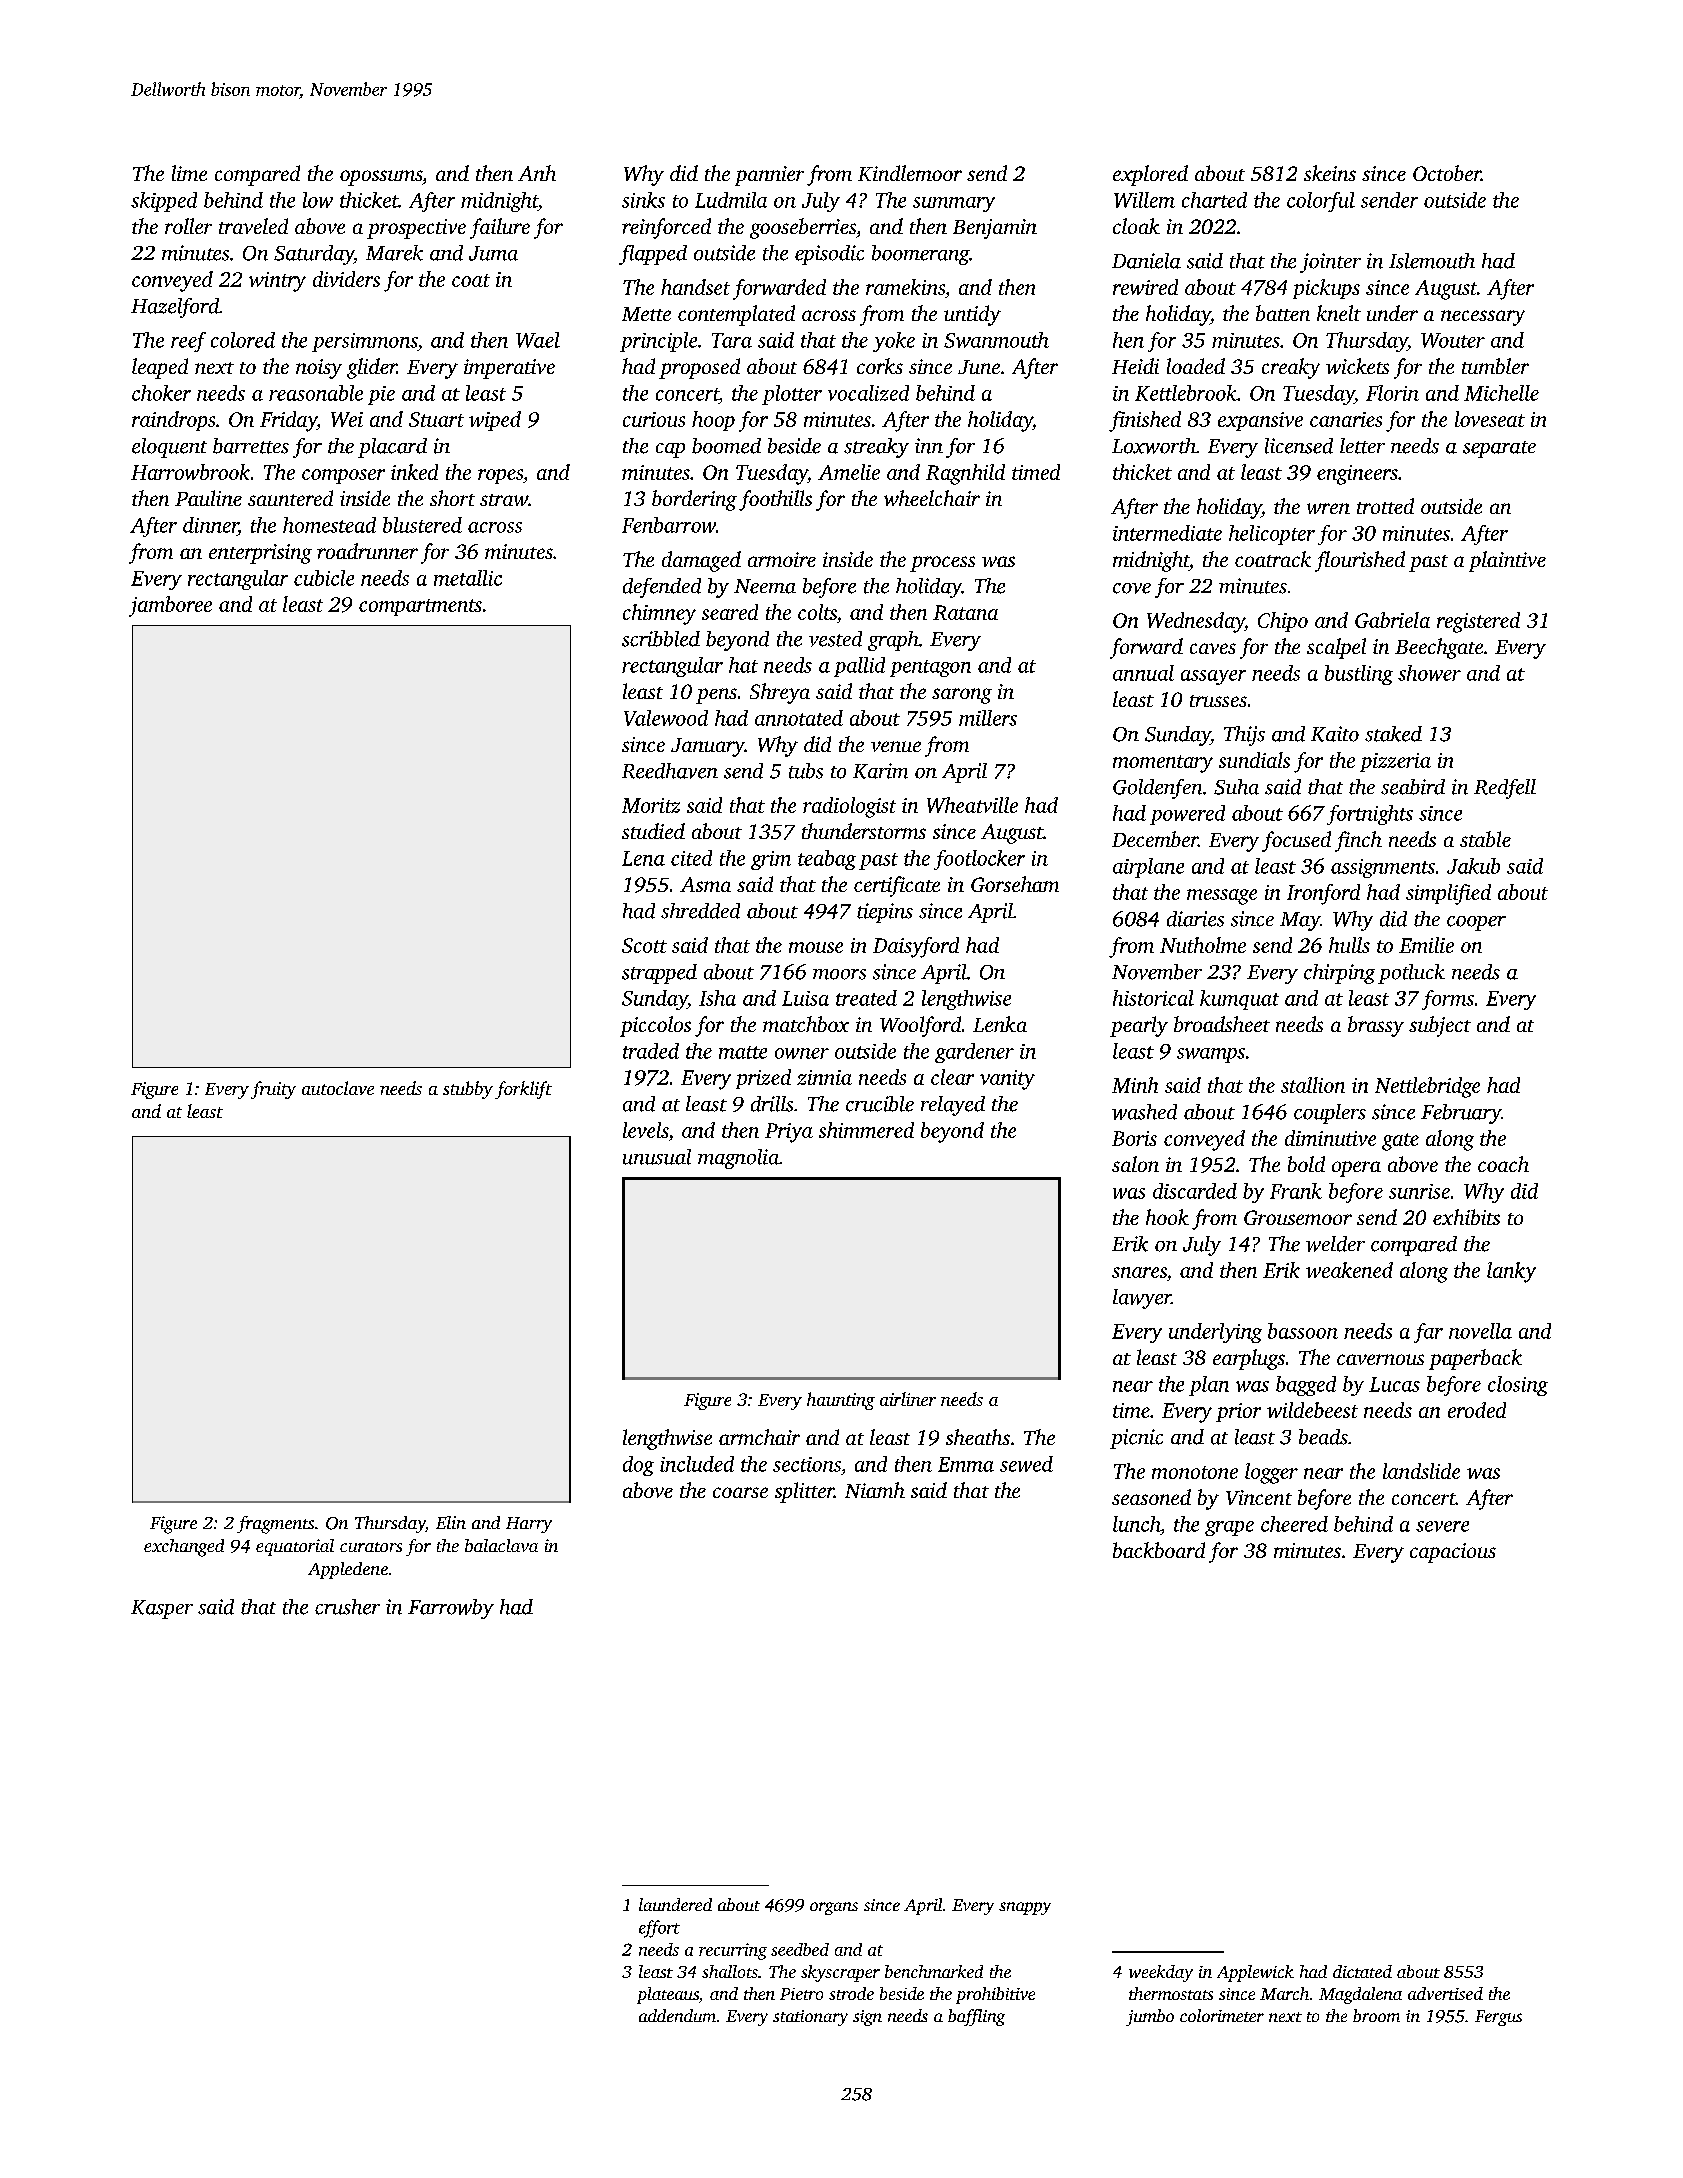 This page has width=1683, height=2178. Describe the element at coordinates (188, 342) in the page. I see `reef` at that location.
